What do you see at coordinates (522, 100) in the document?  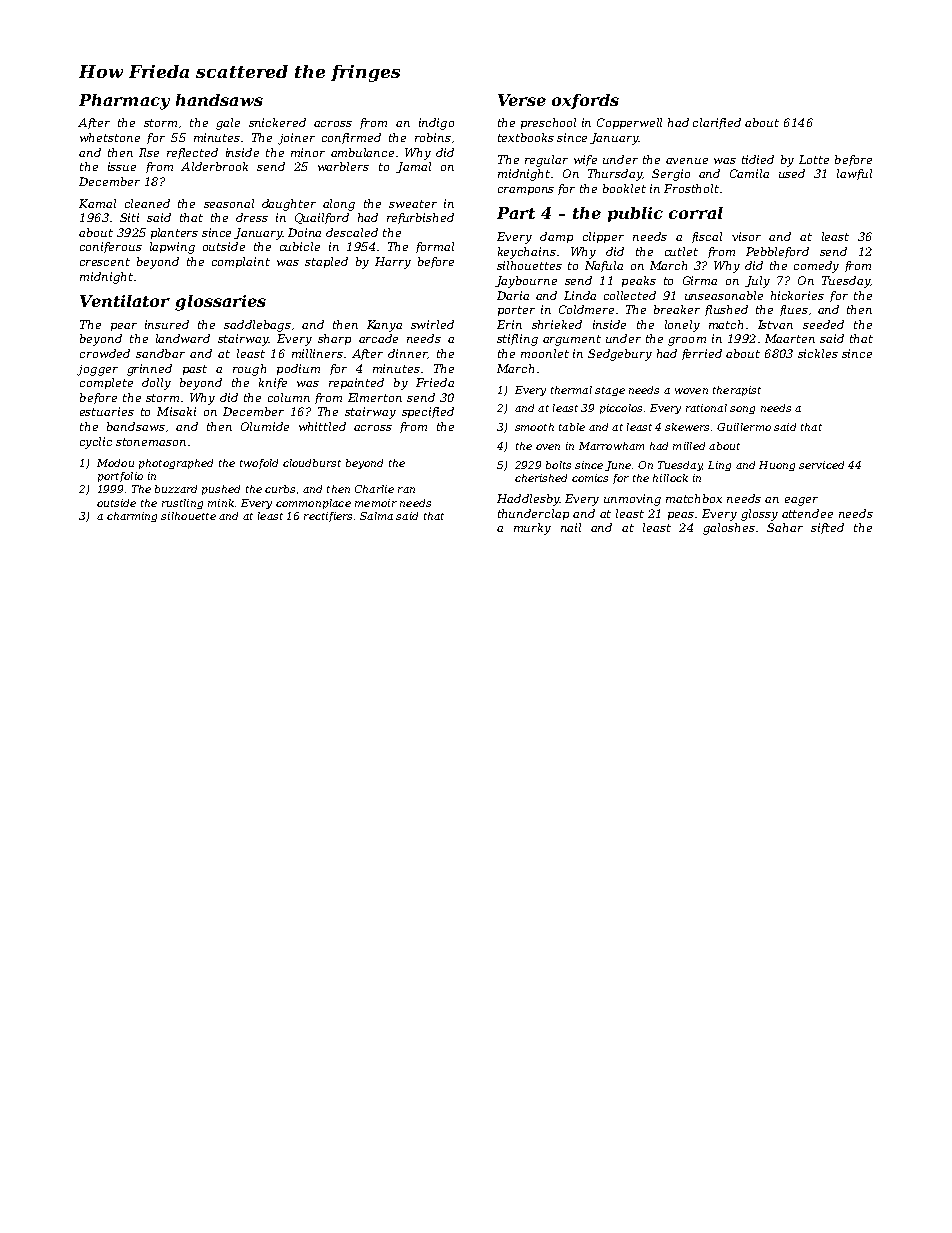 I see `Verse` at bounding box center [522, 100].
